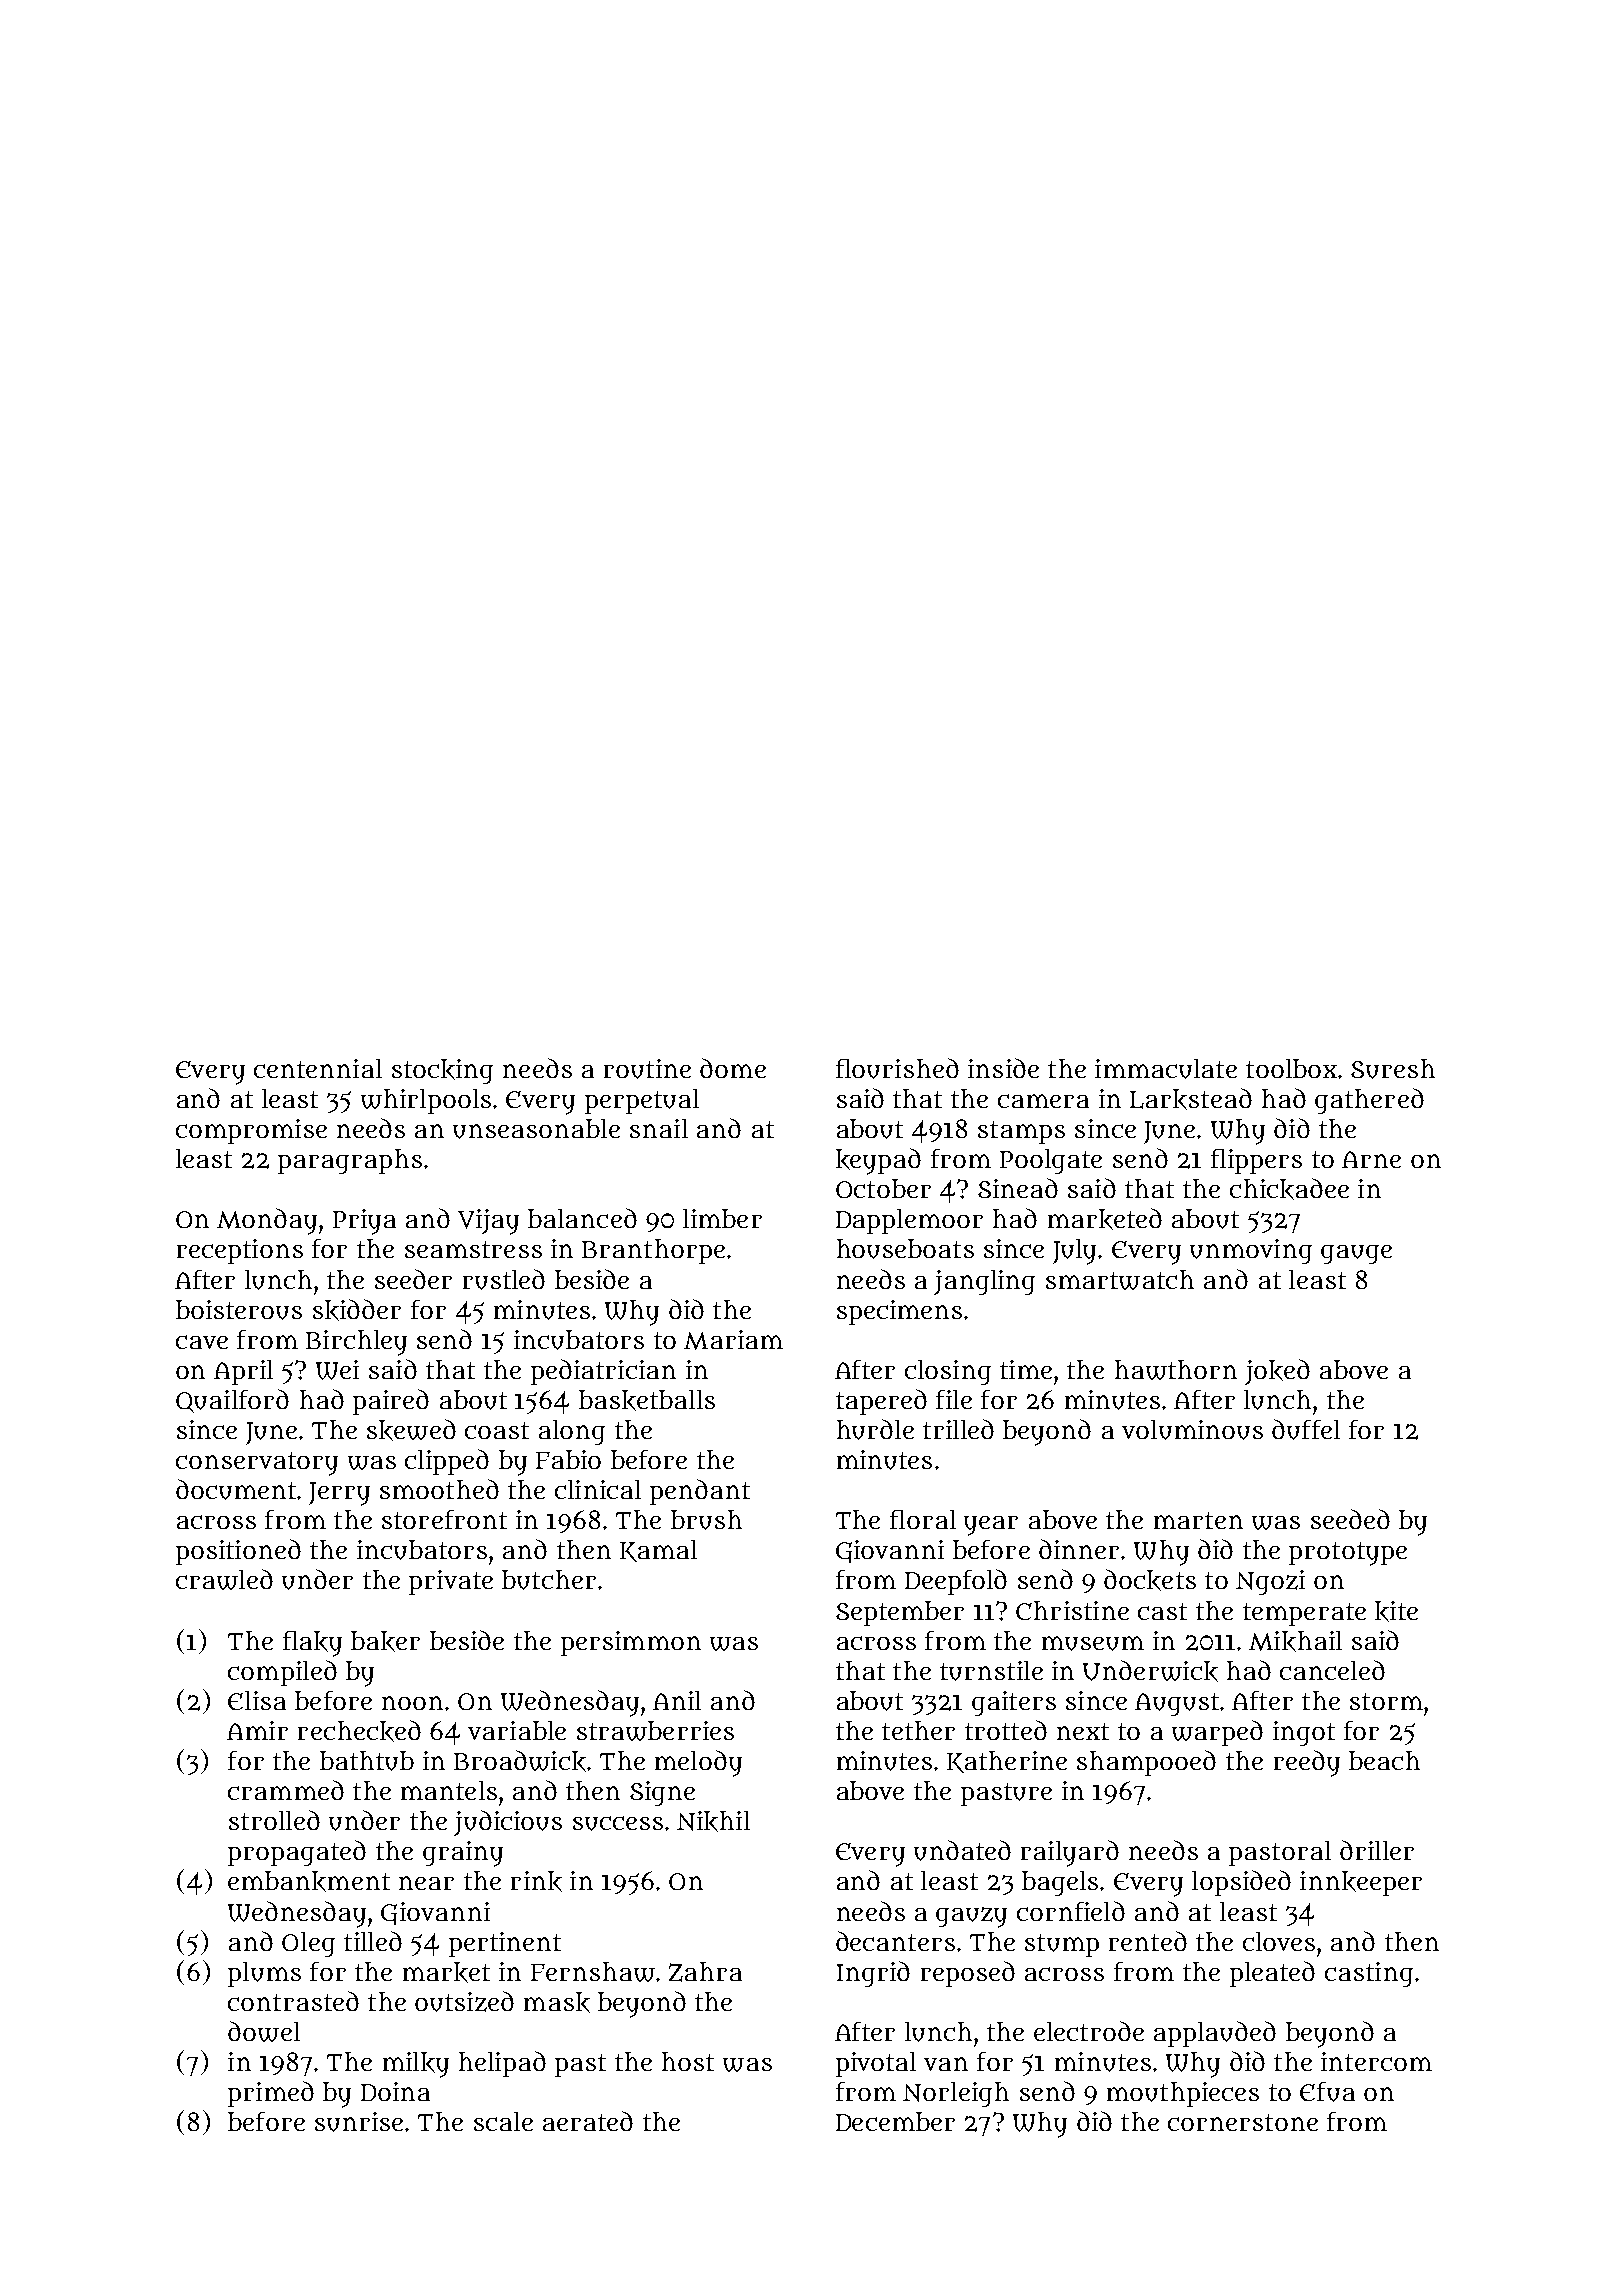 Image resolution: width=1620 pixels, height=2292 pixels. Describe the element at coordinates (688, 2061) in the screenshot. I see `host` at that location.
